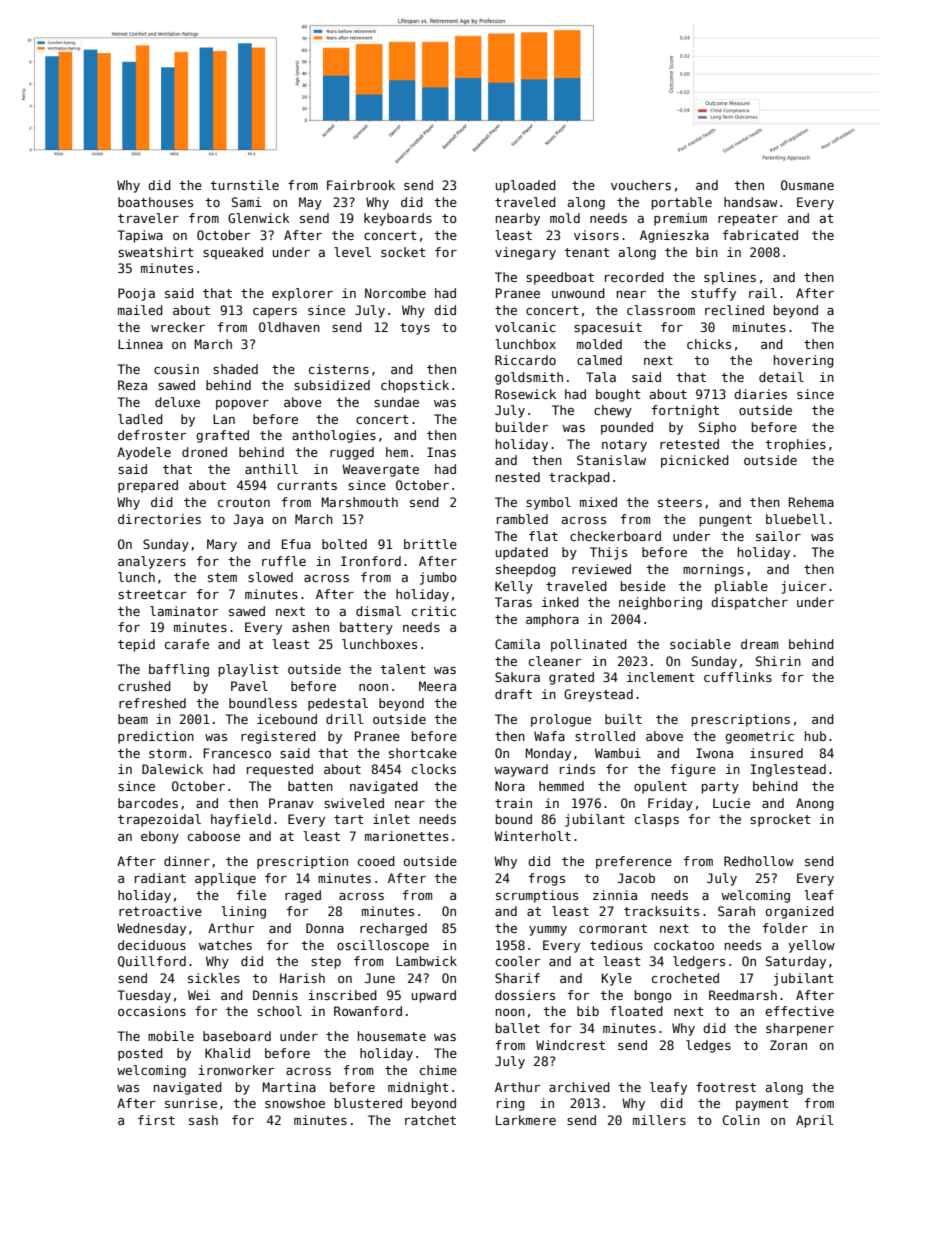 The height and width of the screenshot is (1233, 952). What do you see at coordinates (152, 945) in the screenshot?
I see `deciduous` at bounding box center [152, 945].
